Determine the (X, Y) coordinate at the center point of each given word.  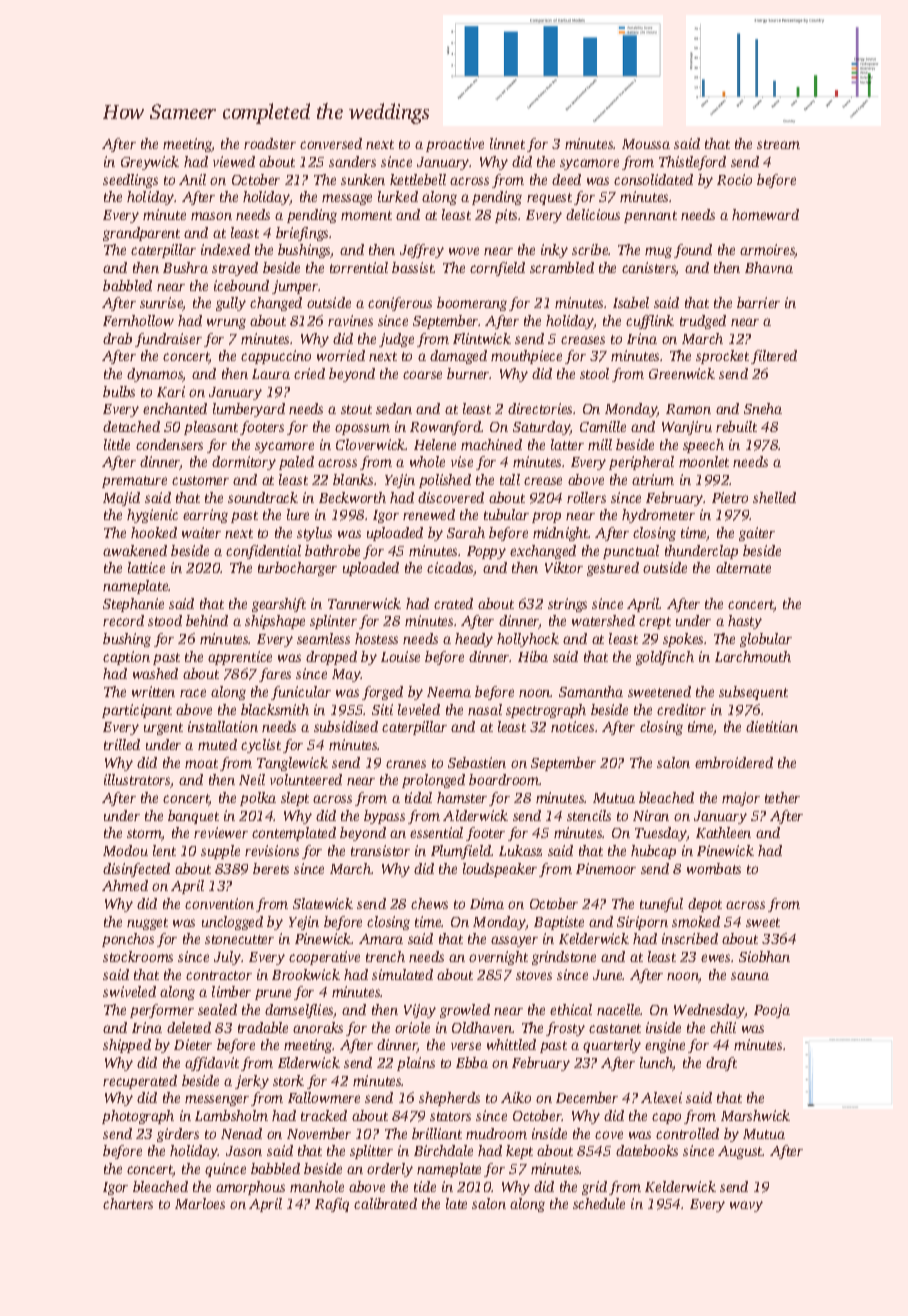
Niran (651, 815)
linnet (507, 143)
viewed (234, 161)
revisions (272, 850)
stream (778, 144)
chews (429, 903)
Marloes (200, 1203)
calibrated (385, 1203)
